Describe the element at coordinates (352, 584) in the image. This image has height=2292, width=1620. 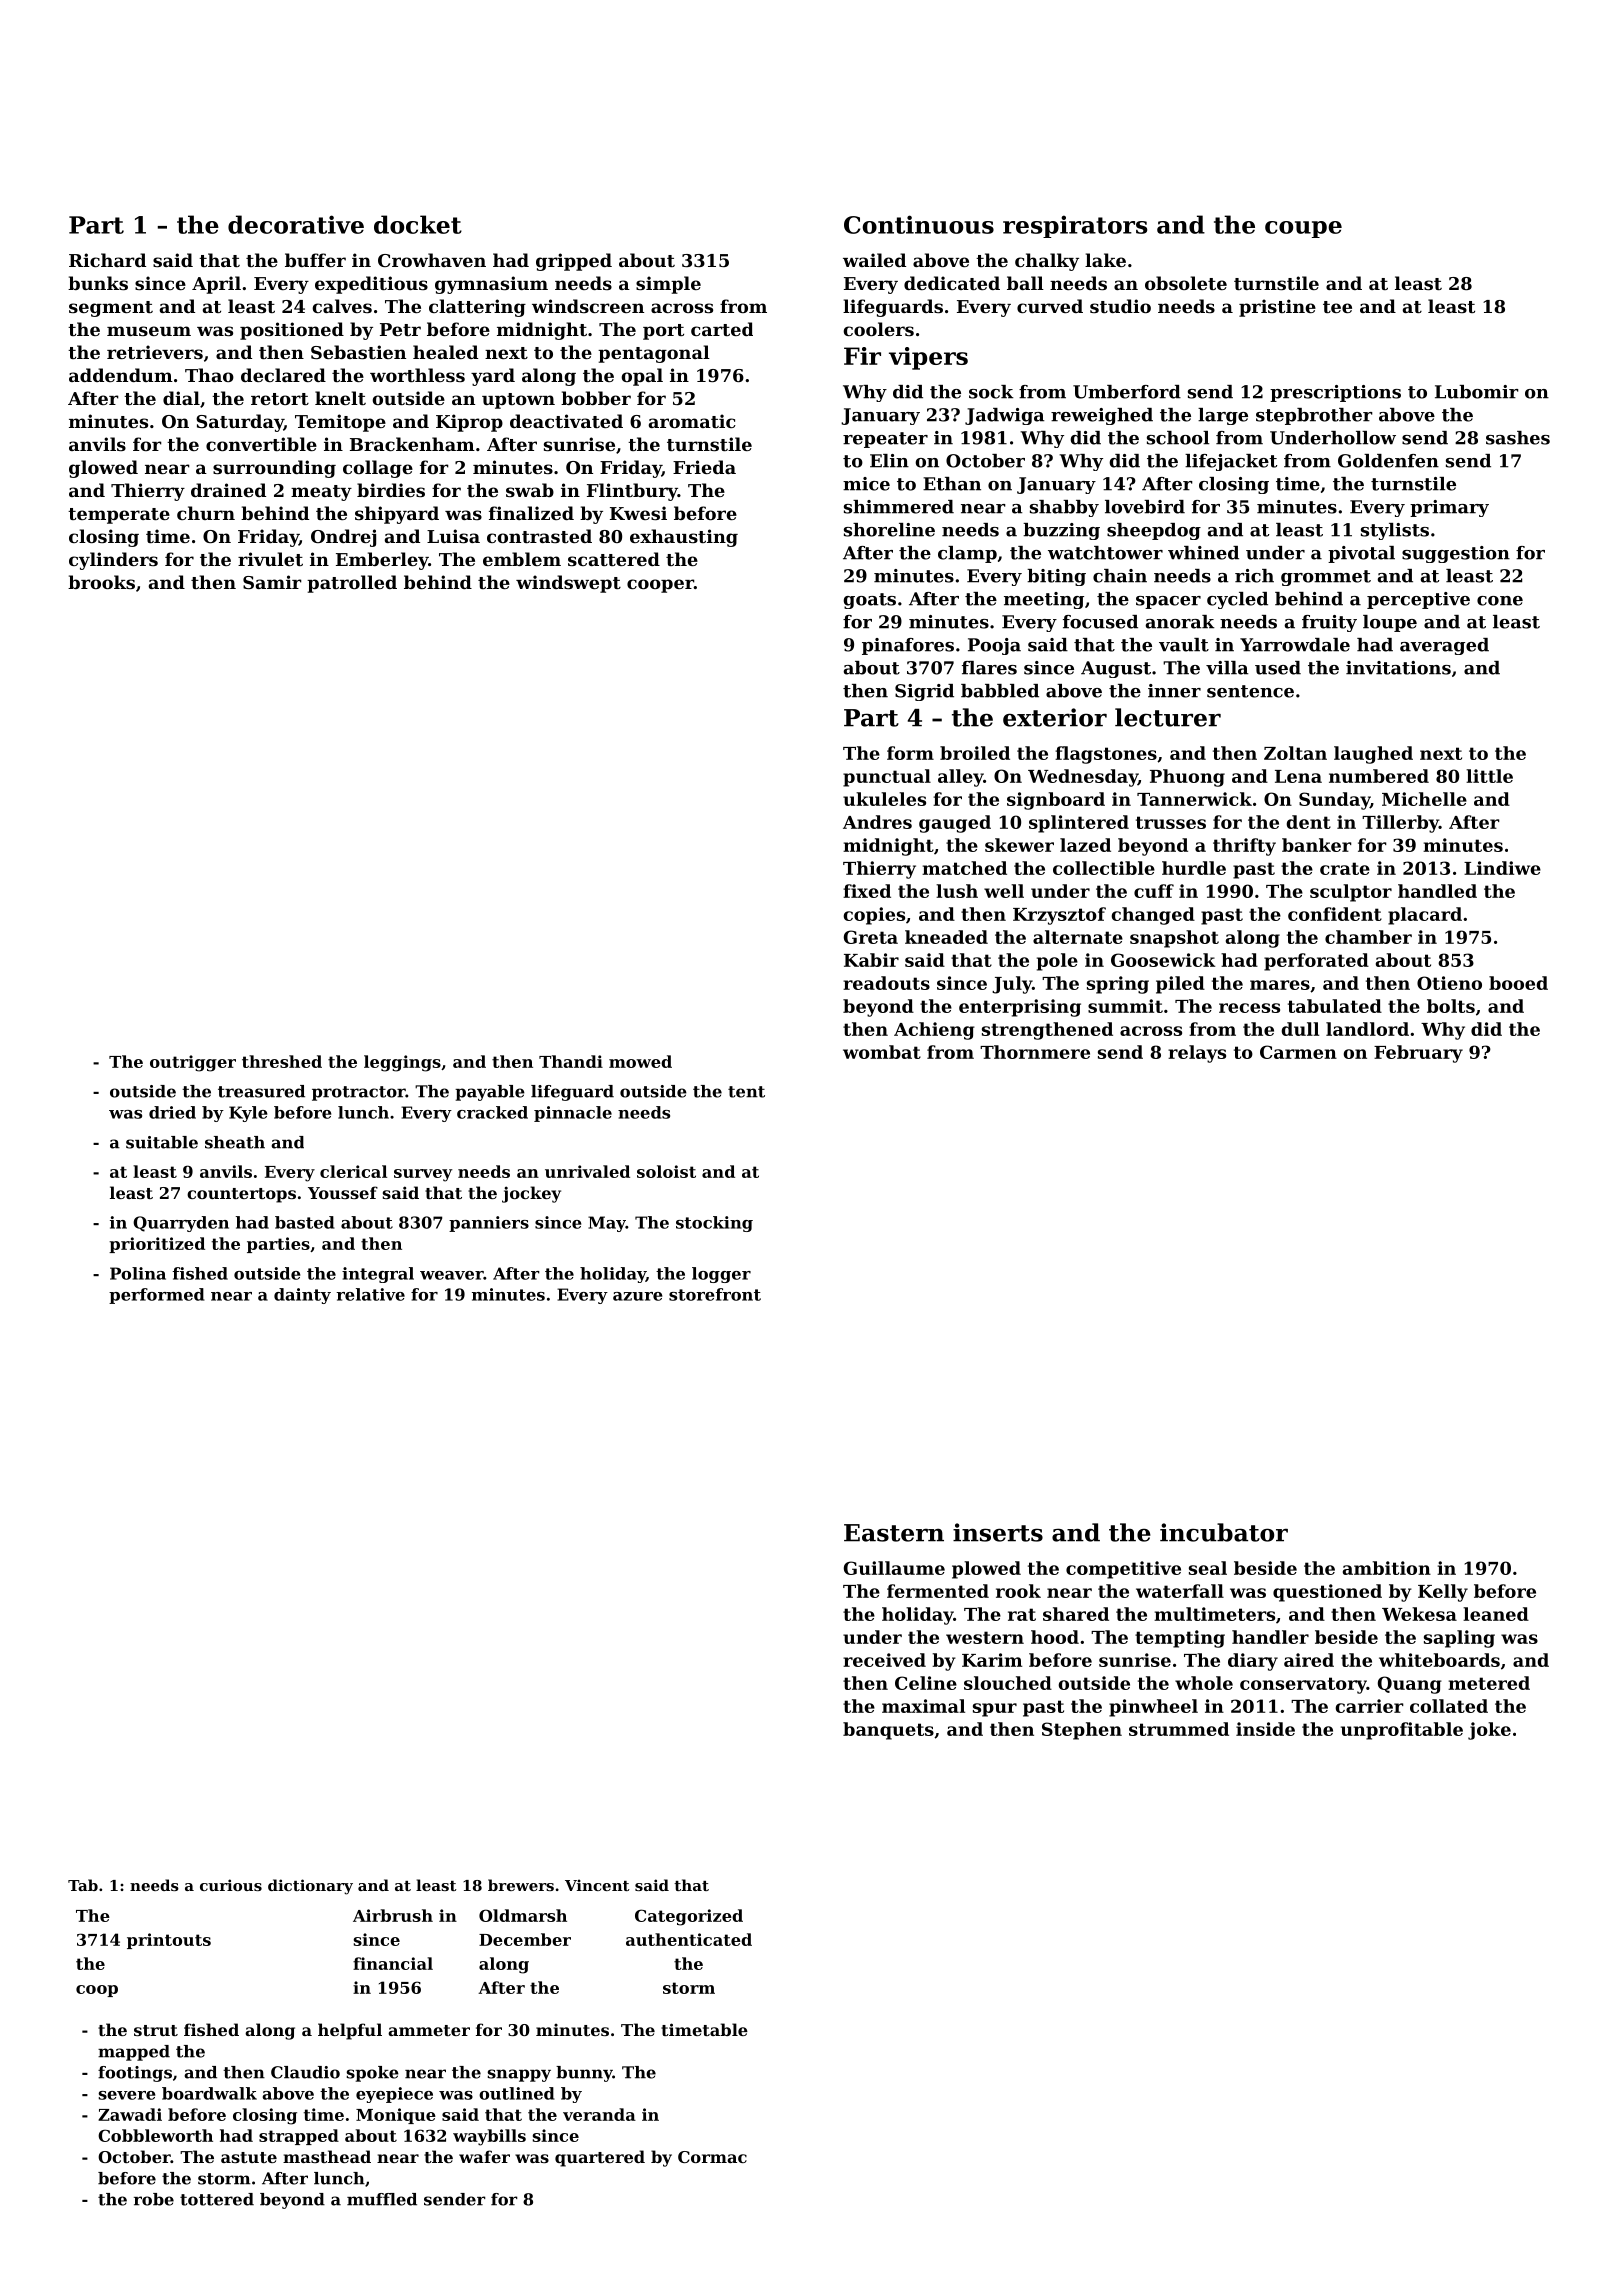
I see `patrolled` at that location.
